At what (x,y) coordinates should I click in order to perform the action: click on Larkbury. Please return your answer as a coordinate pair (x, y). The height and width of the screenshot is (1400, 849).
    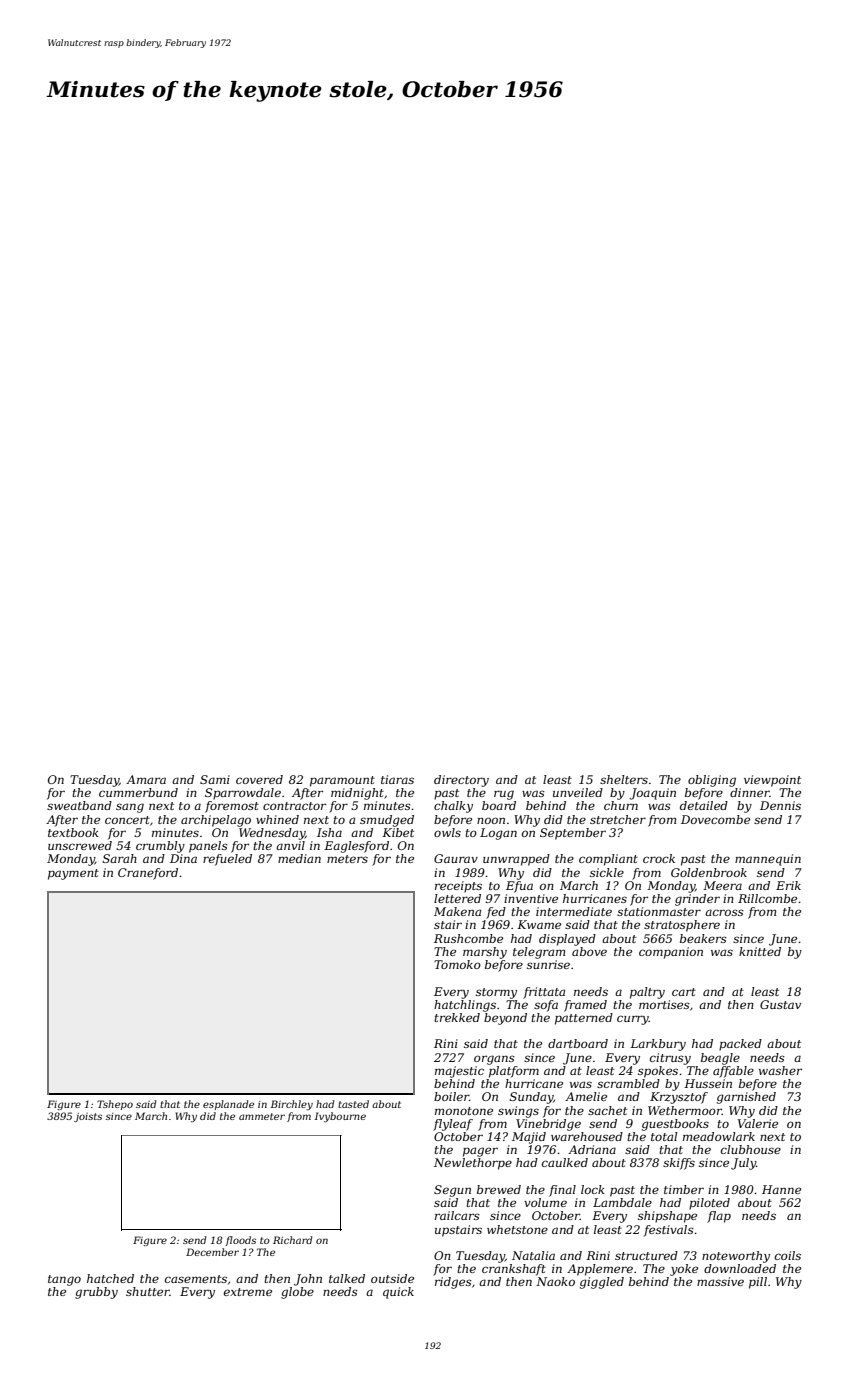
    Looking at the image, I should click on (658, 1045).
